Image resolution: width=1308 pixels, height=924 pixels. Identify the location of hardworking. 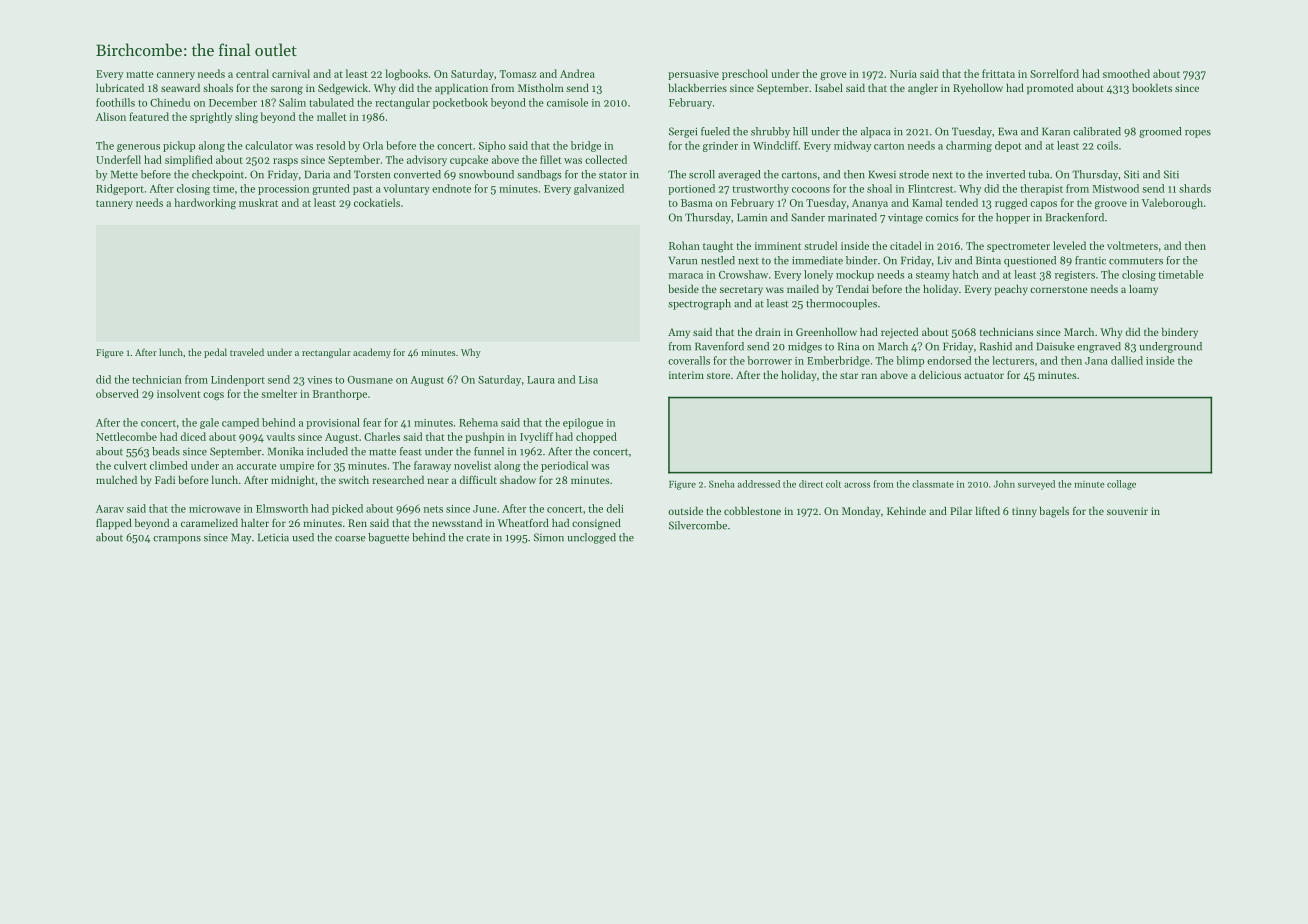
(205, 204).
